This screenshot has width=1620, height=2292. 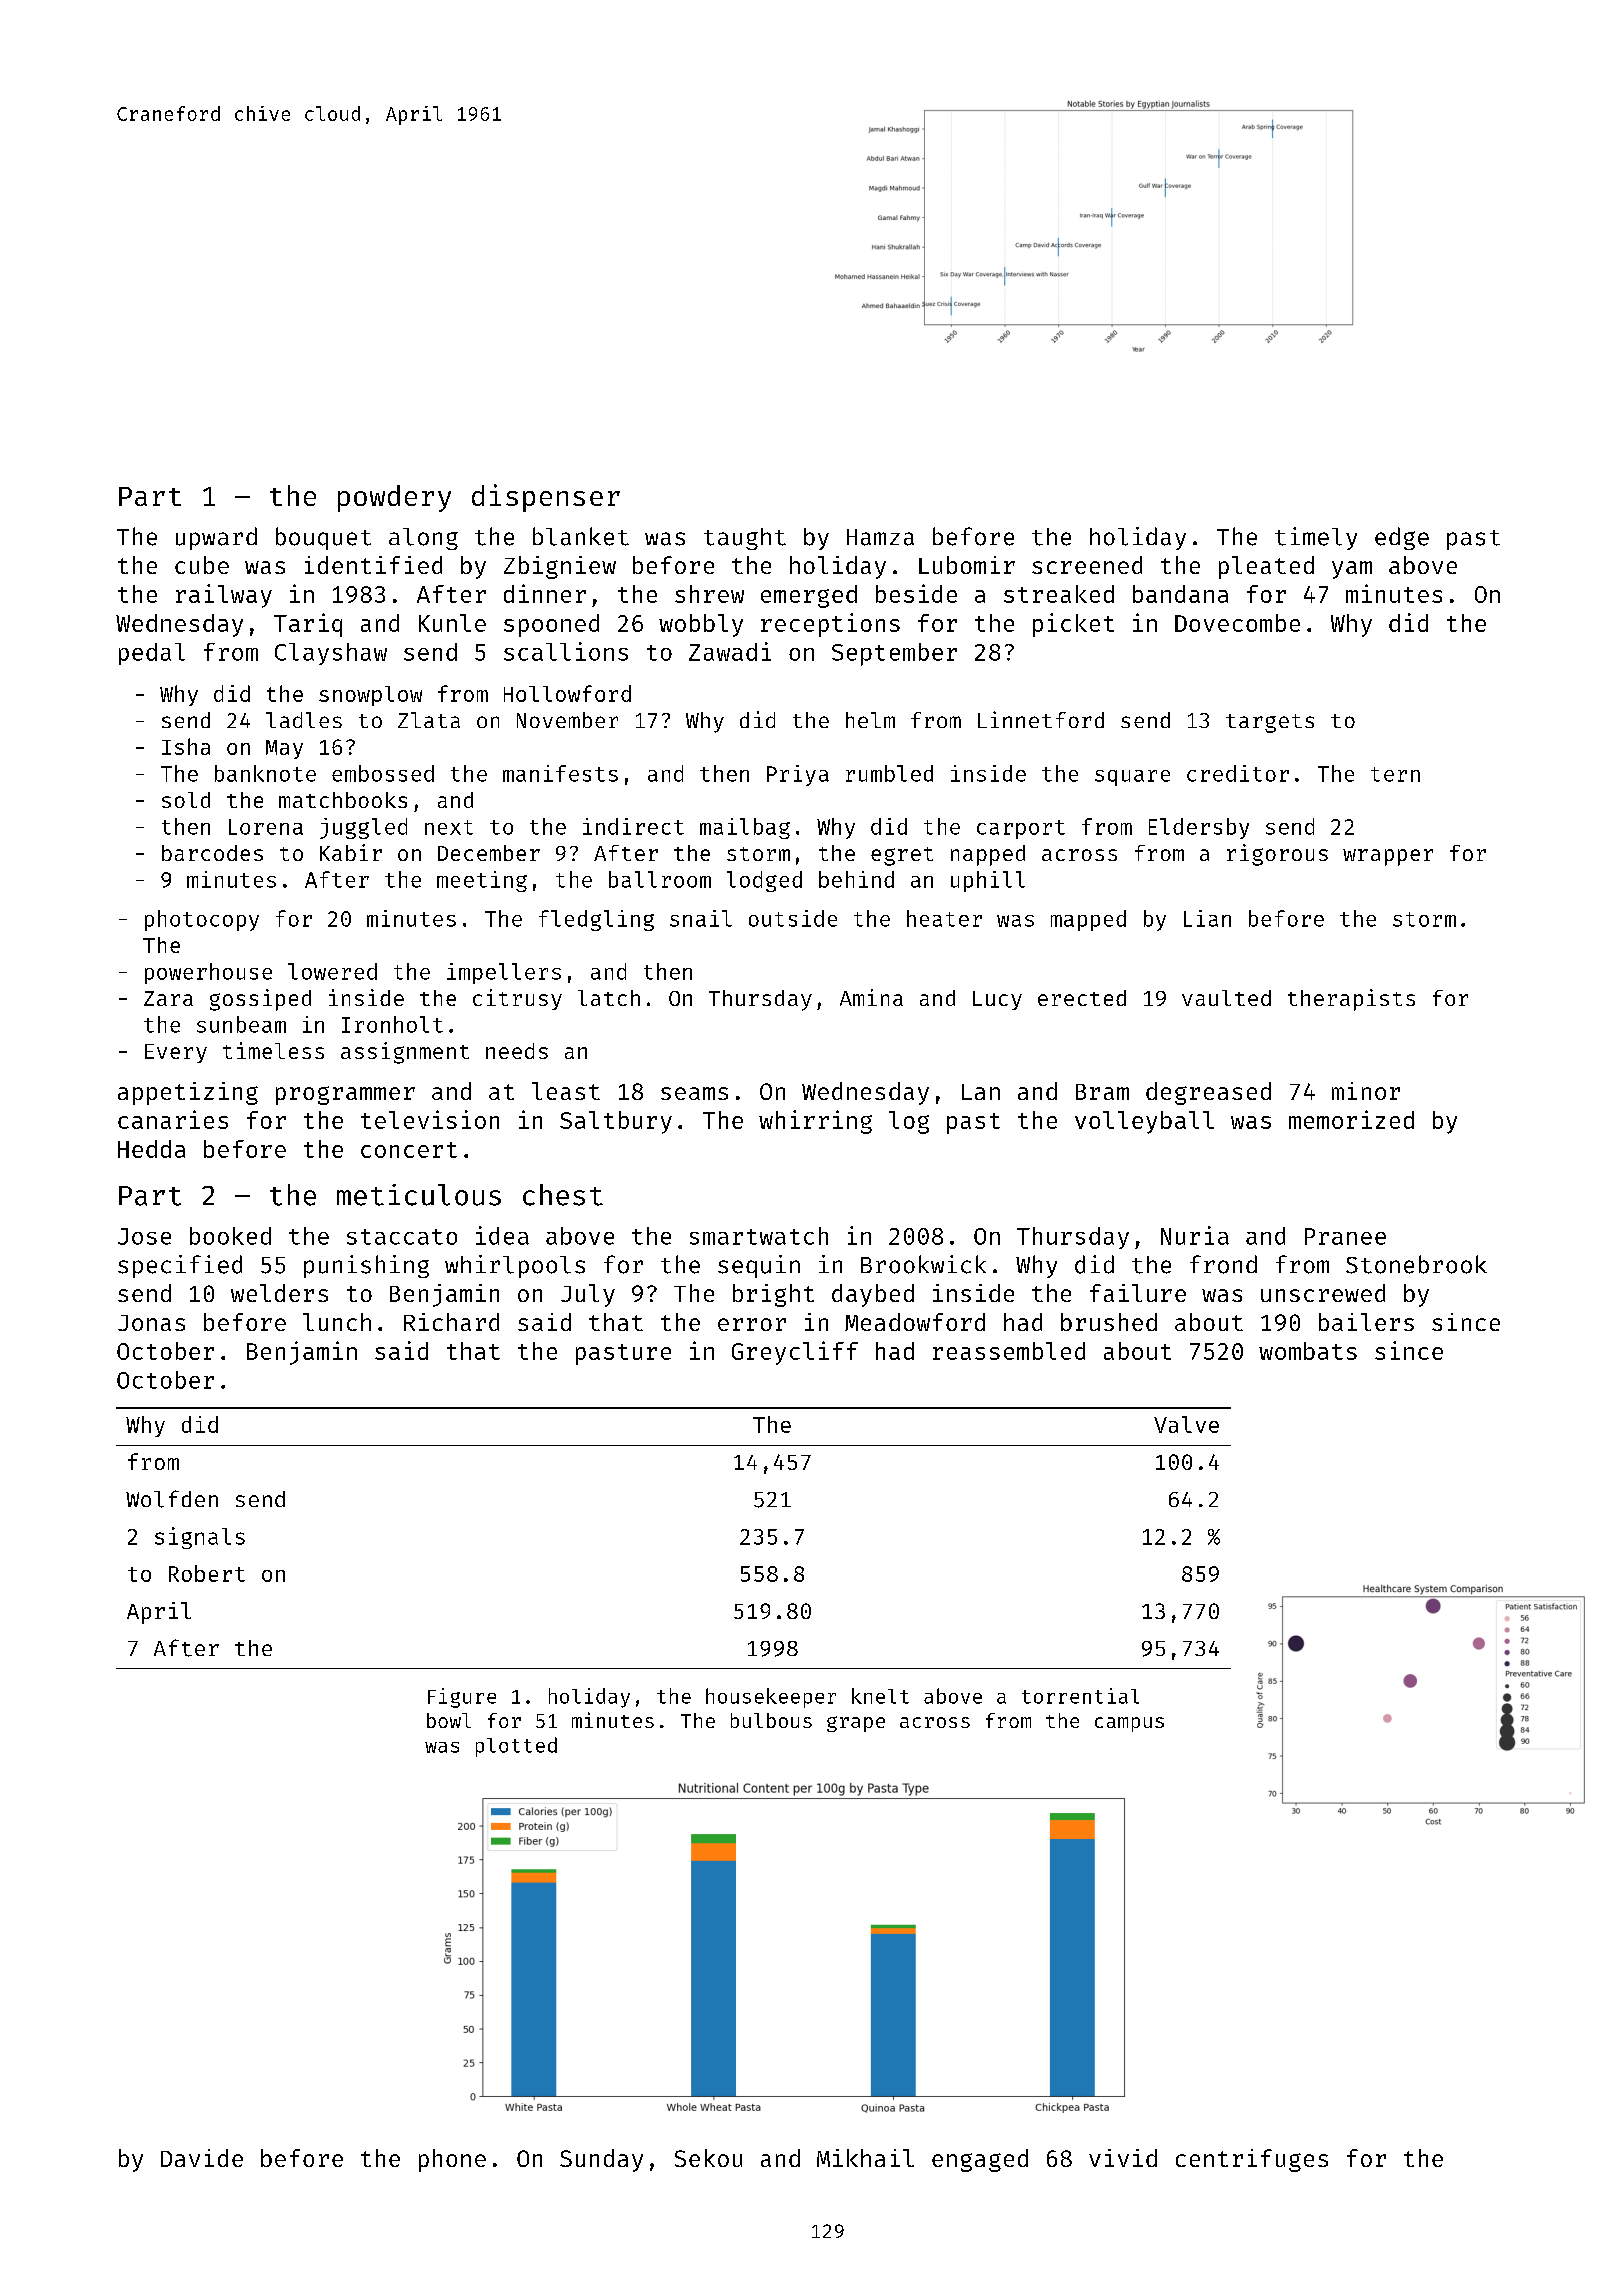 What do you see at coordinates (172, 1499) in the screenshot?
I see `Wolfden` at bounding box center [172, 1499].
